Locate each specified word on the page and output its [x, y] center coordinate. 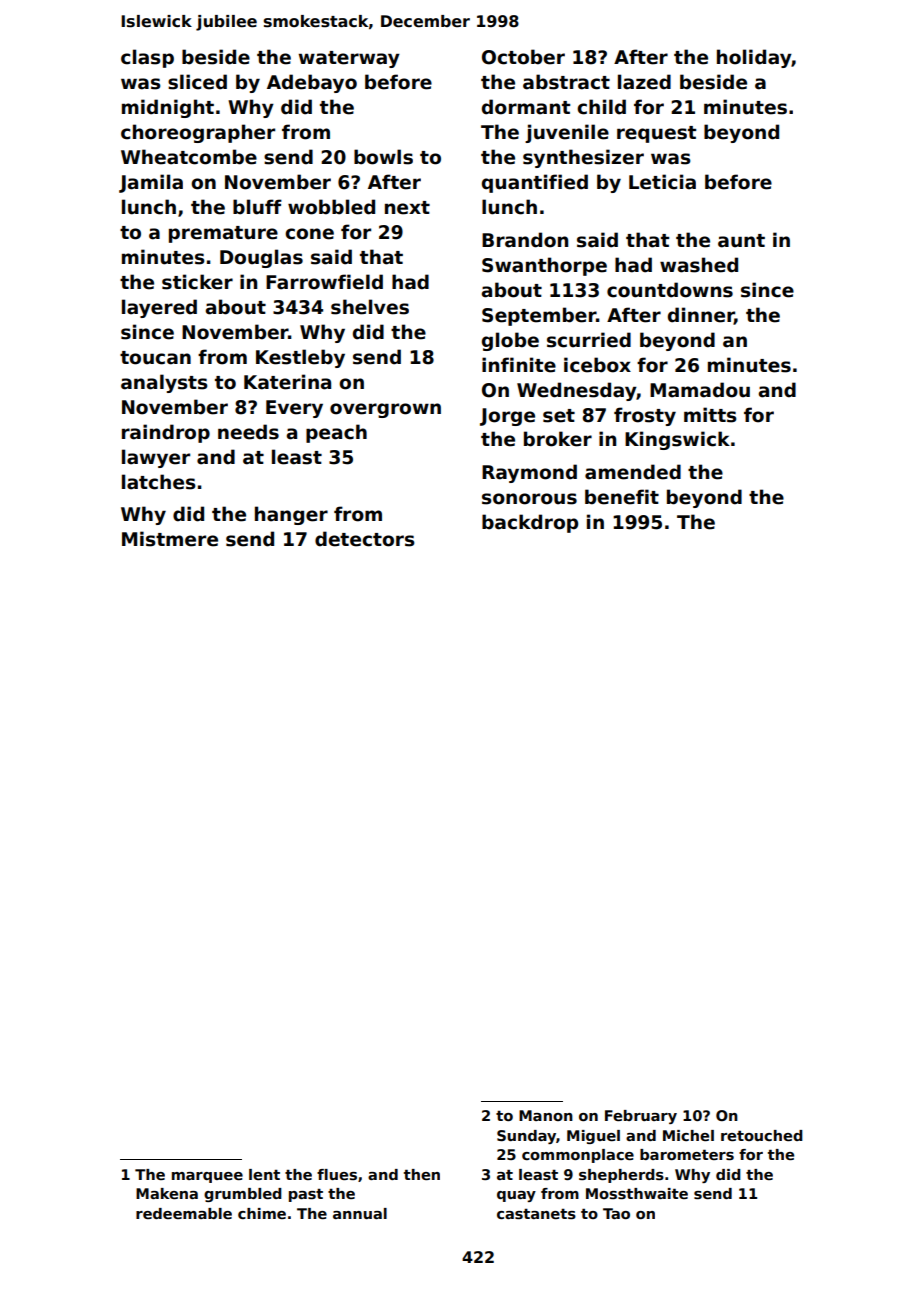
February [641, 1117]
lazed [644, 82]
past [306, 1195]
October [523, 57]
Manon [546, 1115]
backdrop [530, 523]
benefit [622, 497]
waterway [349, 59]
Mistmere [170, 539]
